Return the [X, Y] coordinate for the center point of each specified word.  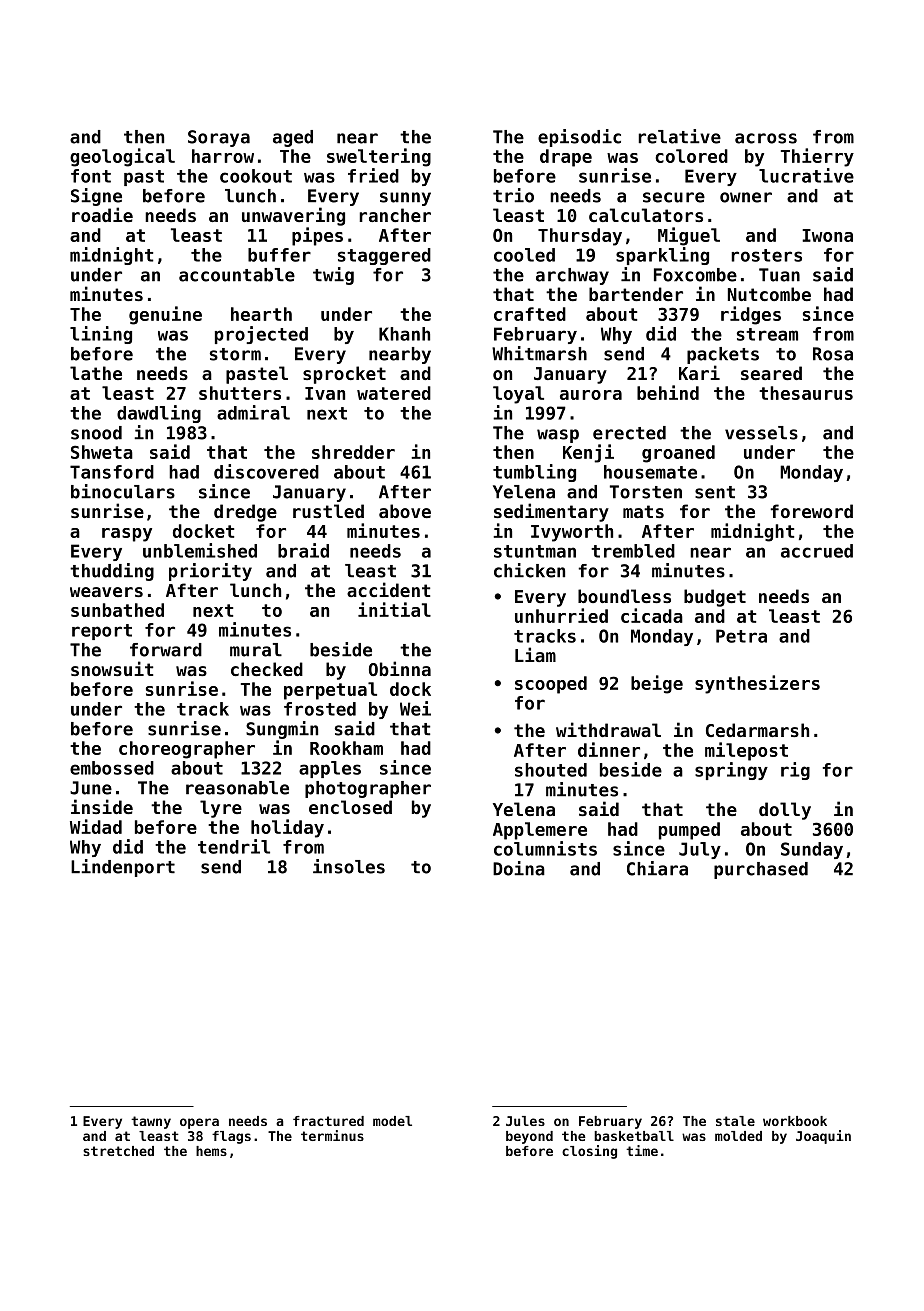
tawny [151, 1122]
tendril [234, 846]
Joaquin [823, 1137]
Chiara [657, 868]
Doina [519, 868]
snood [96, 433]
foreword [811, 511]
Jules [525, 1121]
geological [122, 157]
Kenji [588, 453]
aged [293, 138]
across [766, 138]
